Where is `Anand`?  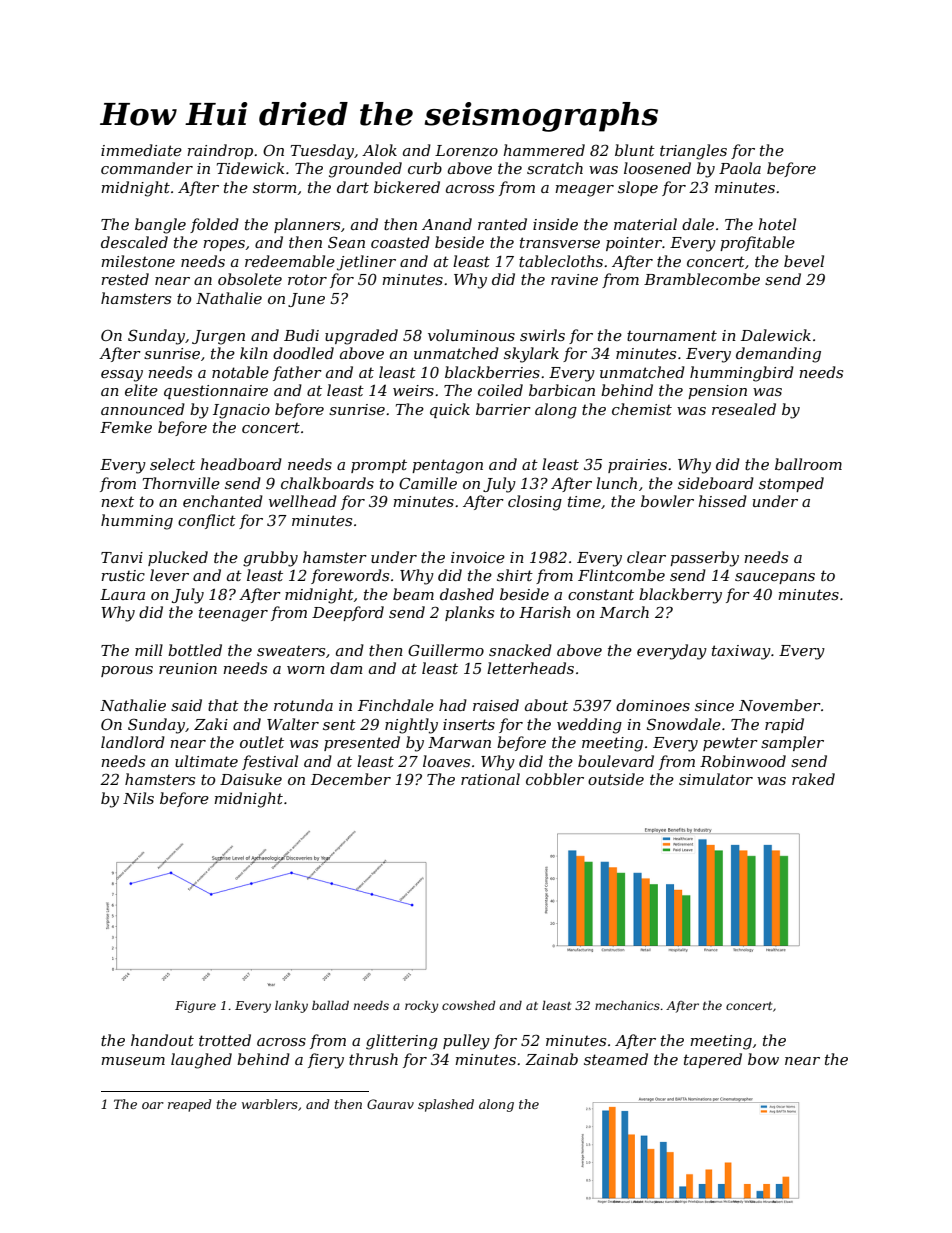
Anand is located at coordinates (447, 224).
